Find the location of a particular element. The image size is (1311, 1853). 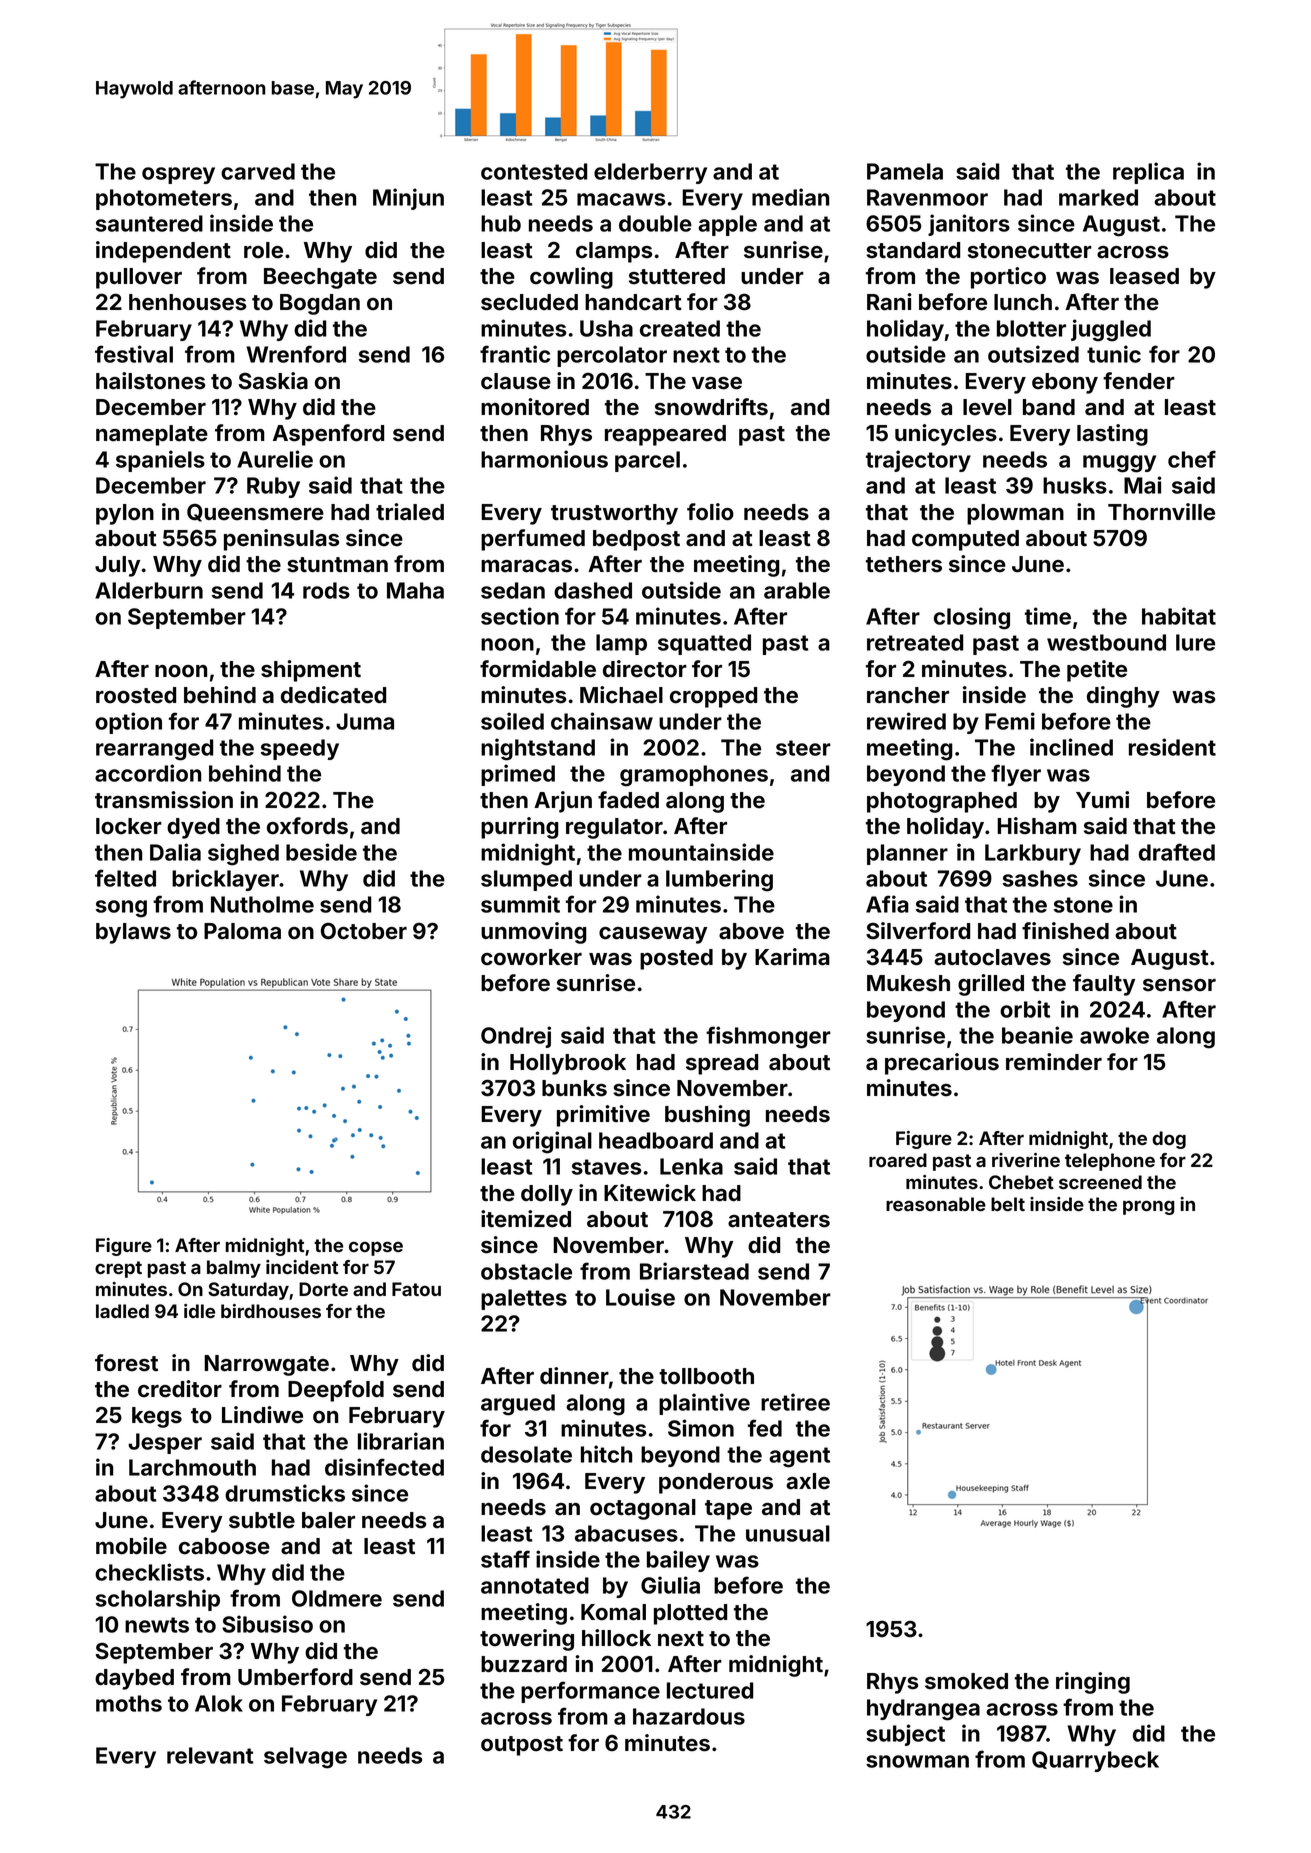

closing is located at coordinates (972, 618).
